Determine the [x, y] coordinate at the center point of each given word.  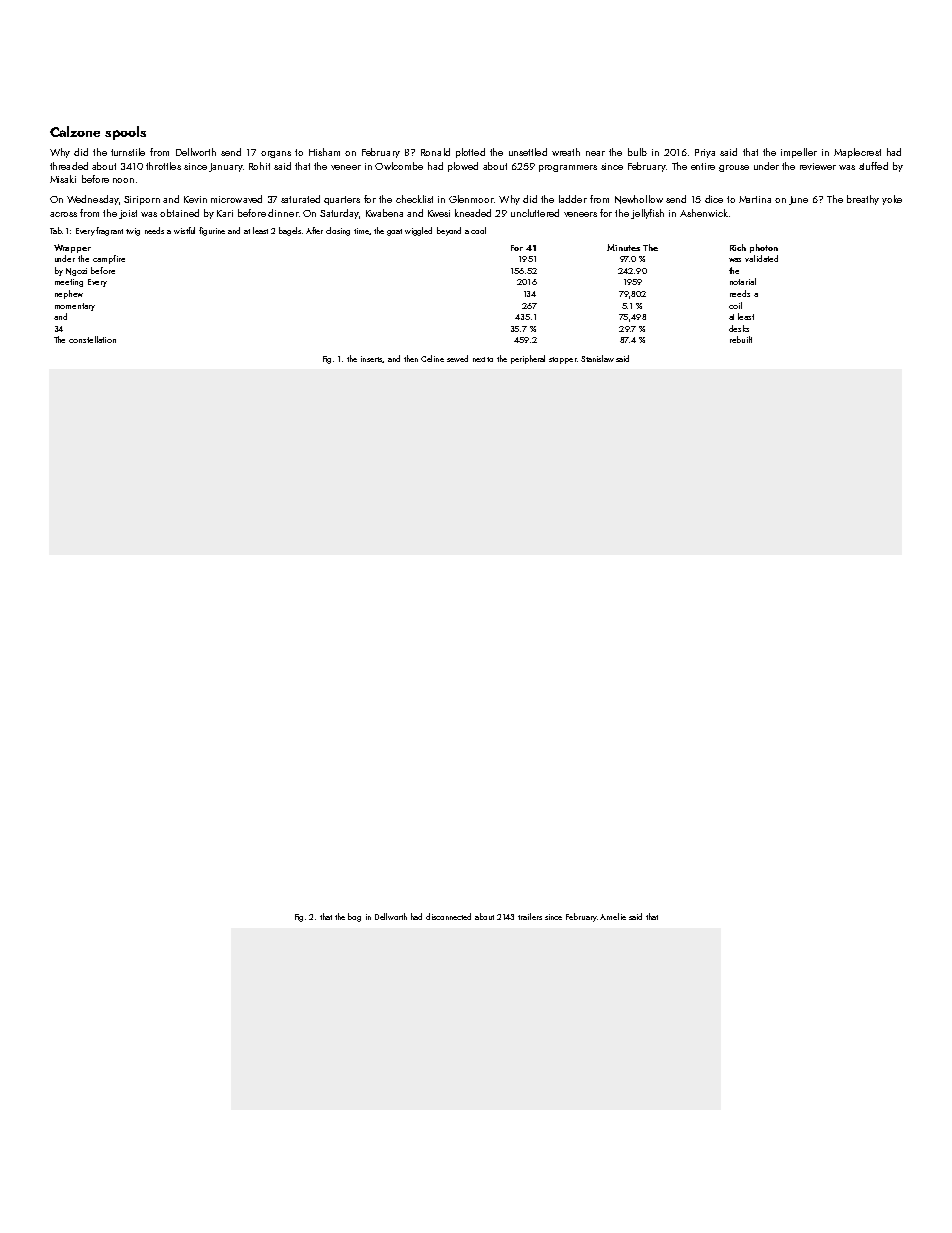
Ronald [435, 152]
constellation [92, 339]
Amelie [613, 916]
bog [354, 917]
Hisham [324, 152]
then [411, 358]
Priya [705, 153]
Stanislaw [597, 358]
